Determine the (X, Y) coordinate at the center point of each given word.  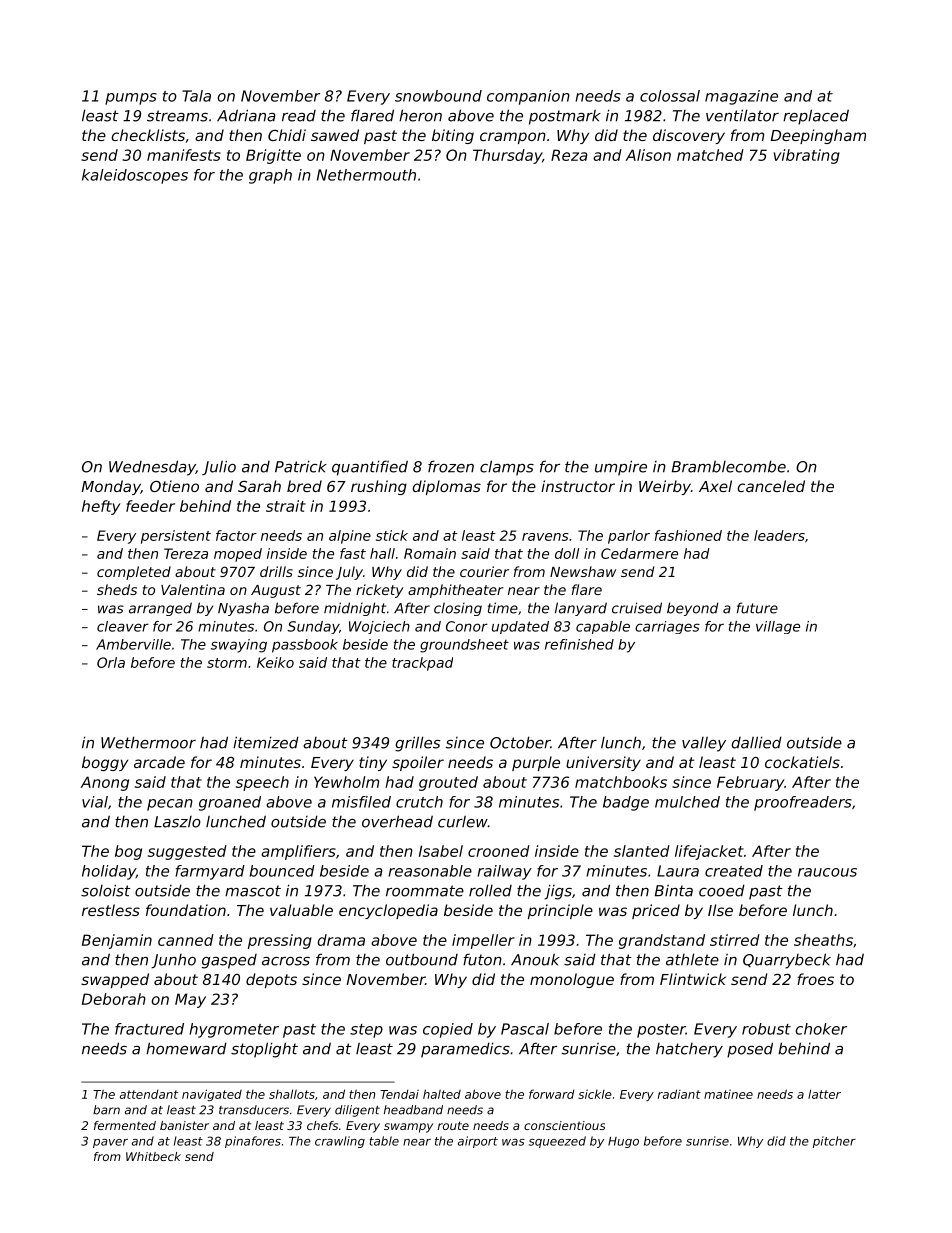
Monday (111, 487)
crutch (419, 802)
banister (184, 1125)
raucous (827, 872)
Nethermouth (366, 175)
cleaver (123, 626)
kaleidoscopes (135, 176)
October (520, 742)
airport (478, 1142)
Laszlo (177, 822)
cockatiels (802, 762)
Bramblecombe (729, 466)
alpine (350, 537)
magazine (741, 97)
